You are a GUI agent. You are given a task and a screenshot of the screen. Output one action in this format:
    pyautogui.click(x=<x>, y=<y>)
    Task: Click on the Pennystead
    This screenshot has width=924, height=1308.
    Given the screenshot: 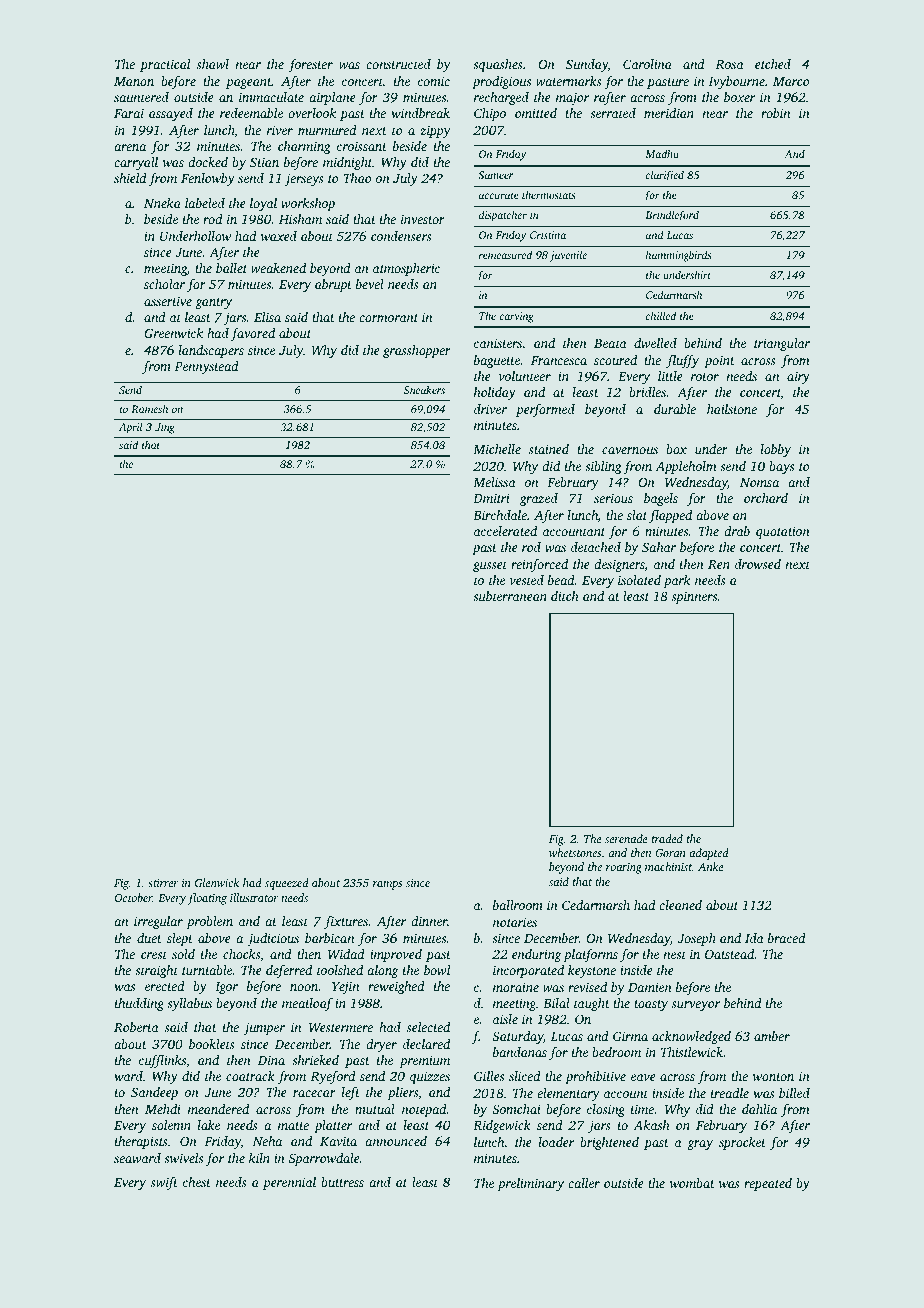 What is the action you would take?
    pyautogui.click(x=206, y=367)
